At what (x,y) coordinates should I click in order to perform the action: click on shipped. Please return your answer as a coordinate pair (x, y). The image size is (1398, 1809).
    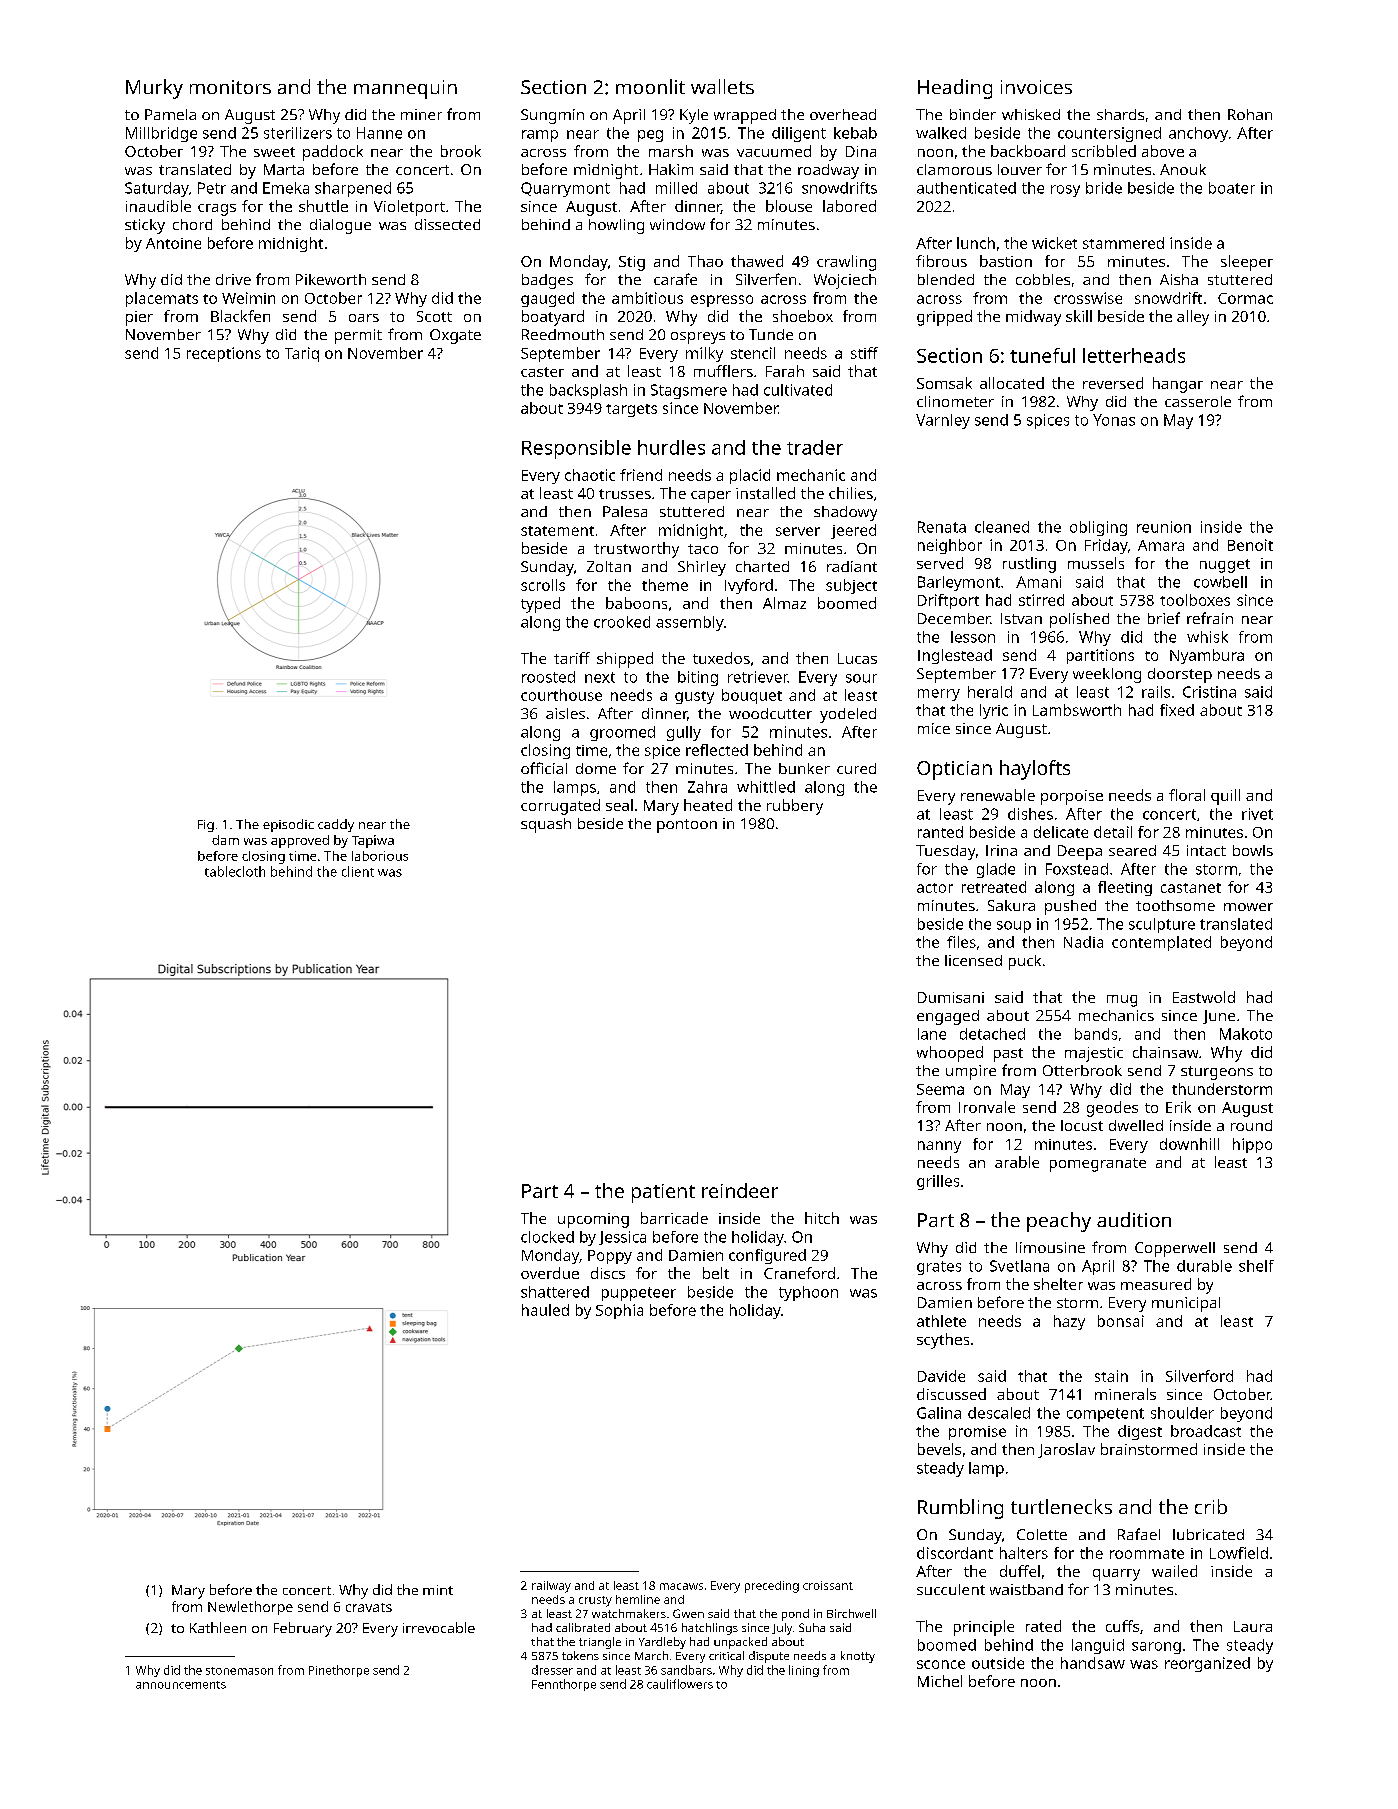
    Looking at the image, I should click on (625, 660).
